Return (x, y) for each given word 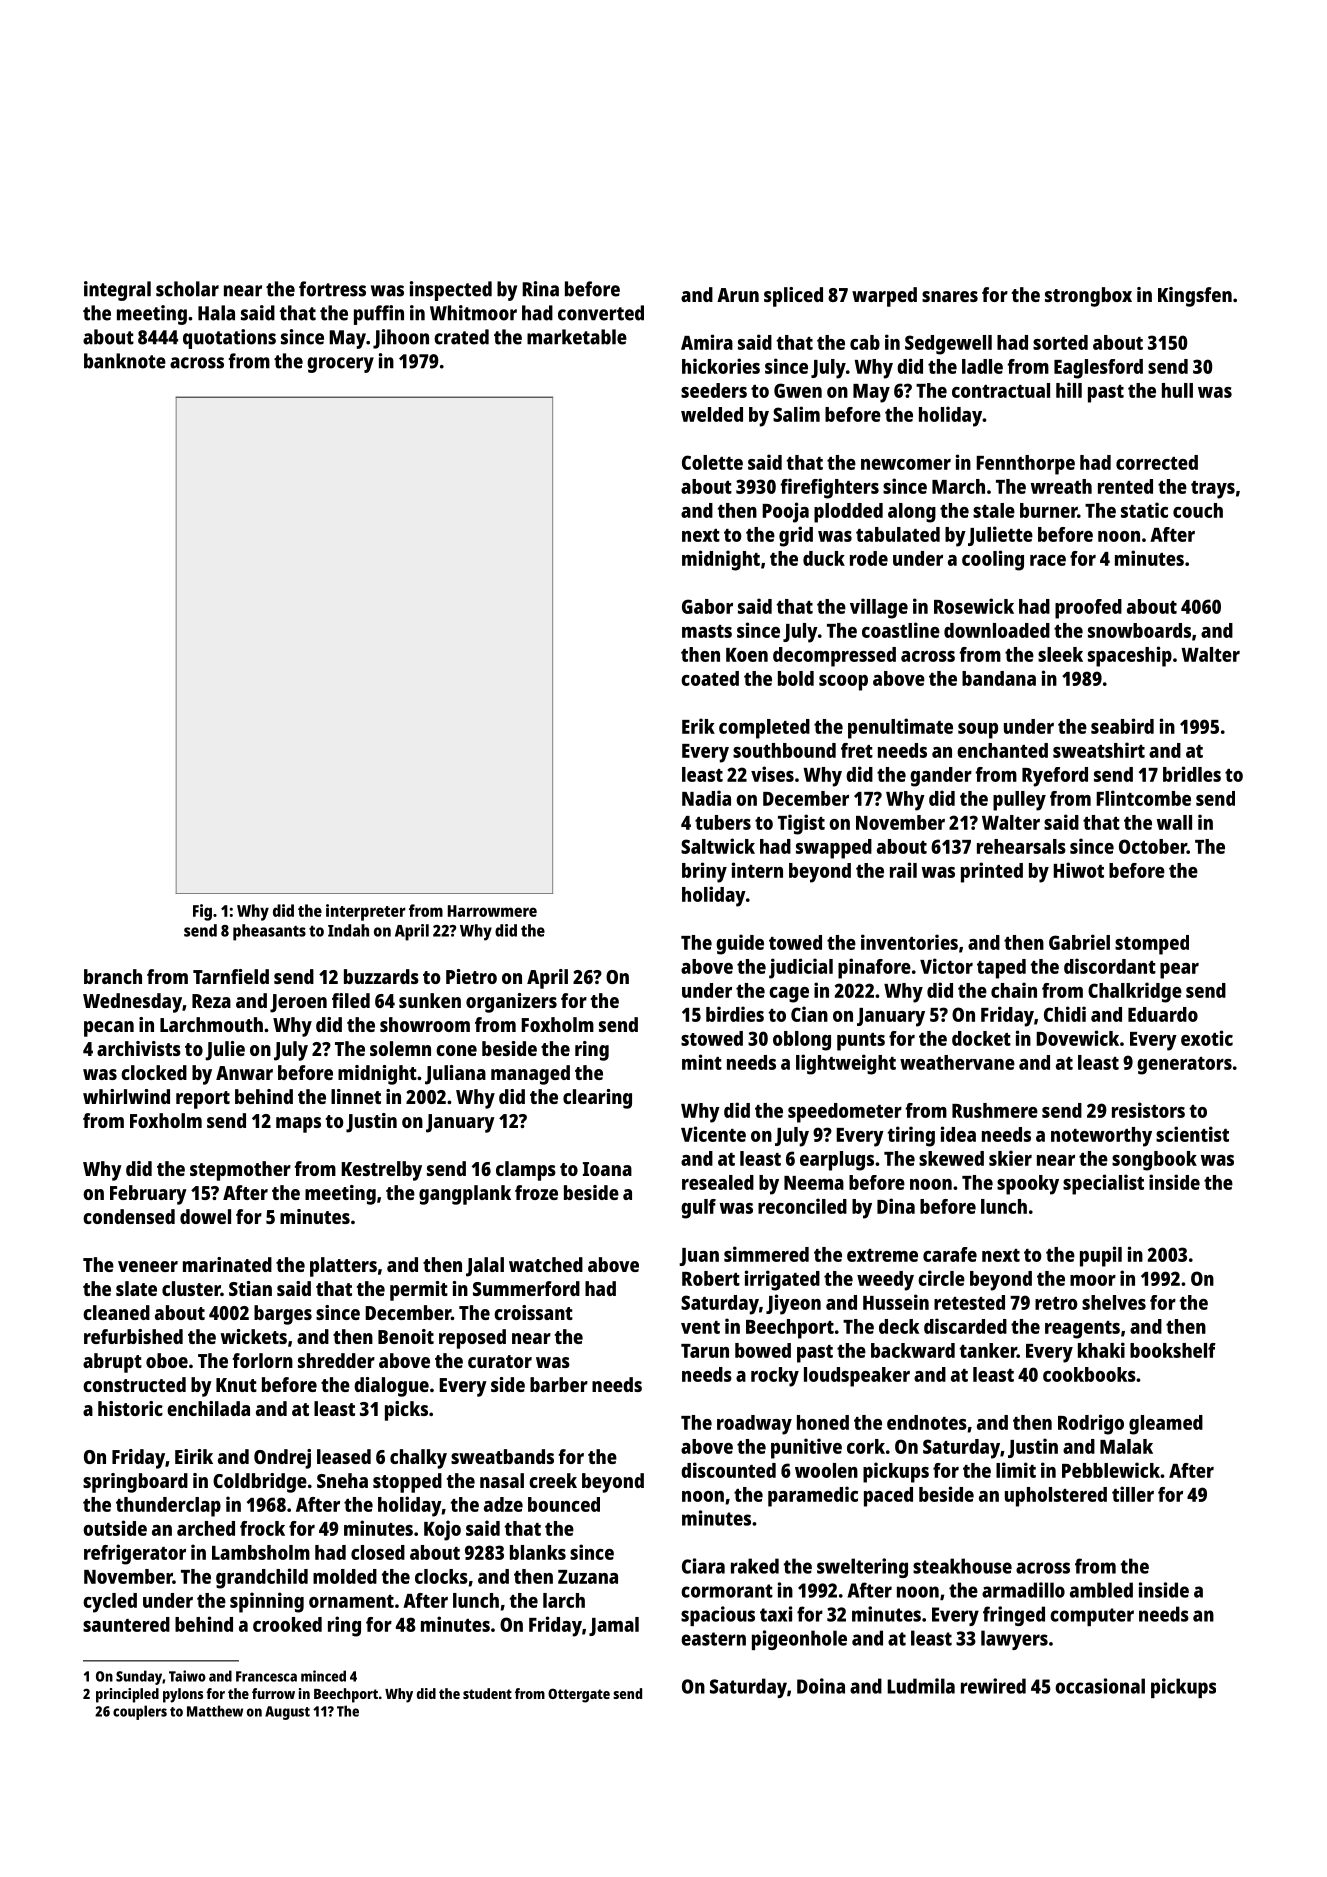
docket (981, 1038)
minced (323, 1676)
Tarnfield (231, 976)
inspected (451, 291)
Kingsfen (1195, 297)
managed (530, 1075)
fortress (332, 289)
